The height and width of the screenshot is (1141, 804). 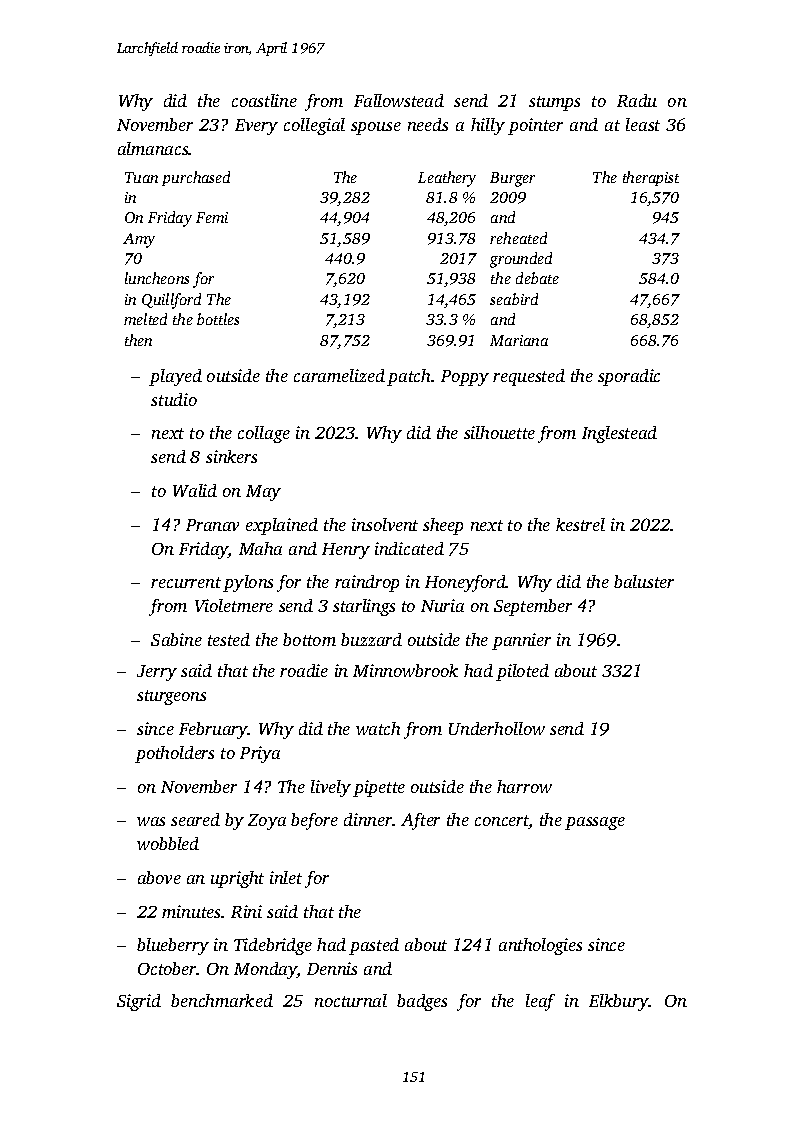 What do you see at coordinates (422, 1002) in the screenshot?
I see `badges` at bounding box center [422, 1002].
